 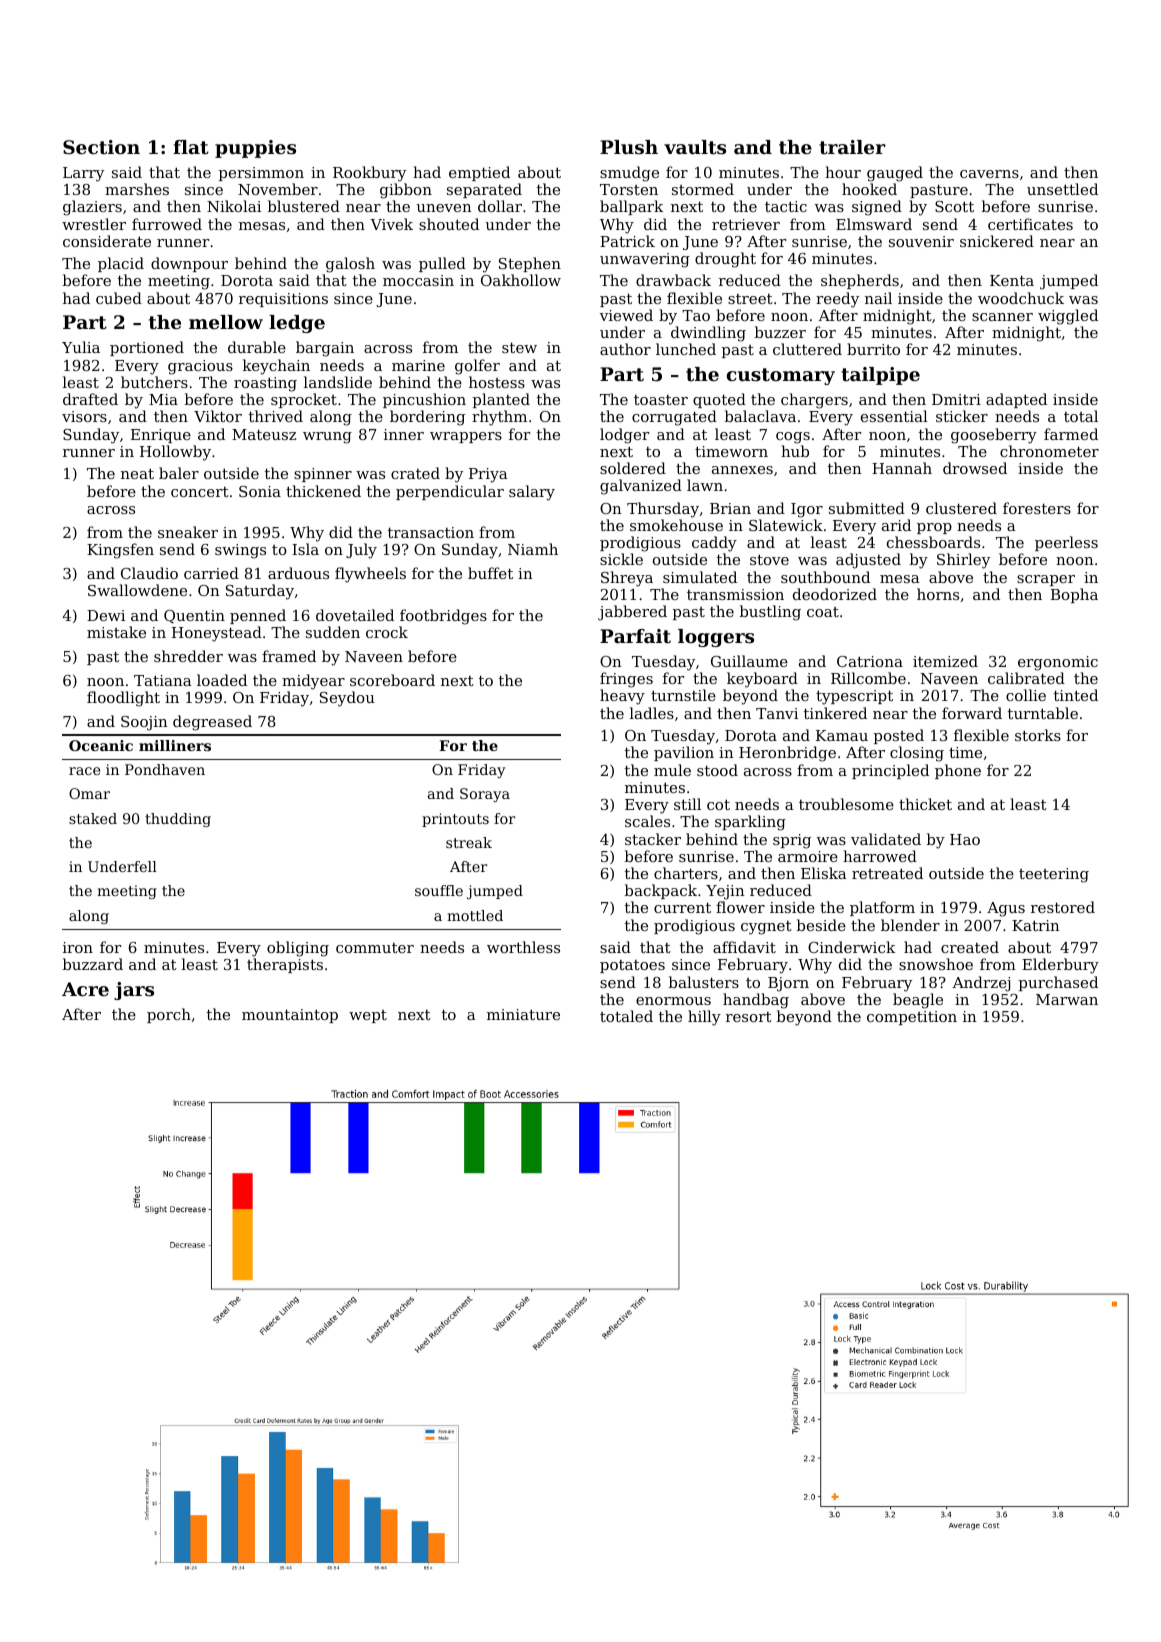 I want to click on Hao, so click(x=965, y=839).
